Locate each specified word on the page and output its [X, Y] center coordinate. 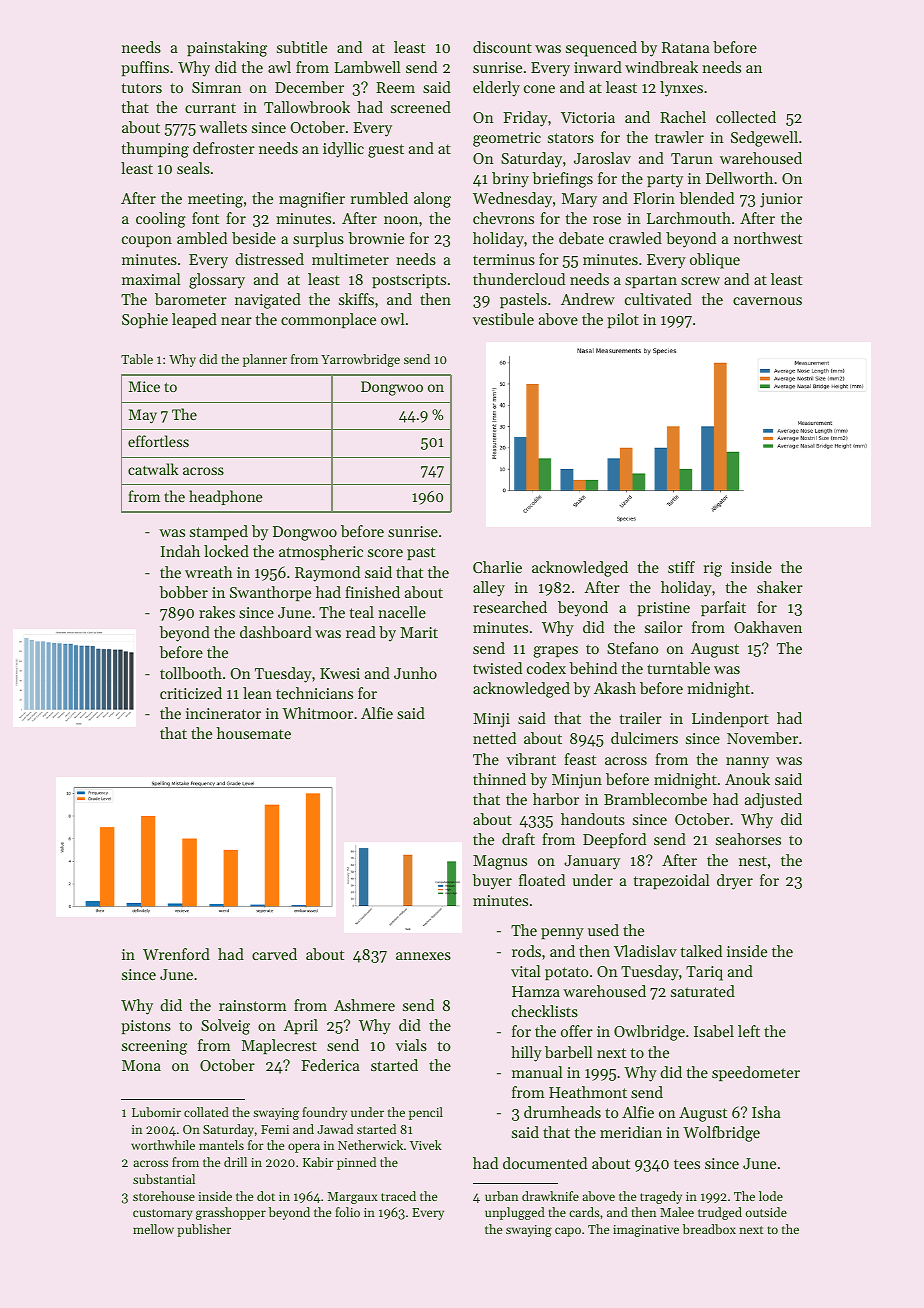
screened [421, 107]
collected [746, 117]
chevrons [503, 218]
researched [510, 607]
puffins [145, 68]
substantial [164, 1179]
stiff [681, 567]
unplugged [515, 1213]
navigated [268, 301]
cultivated [658, 299]
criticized [191, 693]
